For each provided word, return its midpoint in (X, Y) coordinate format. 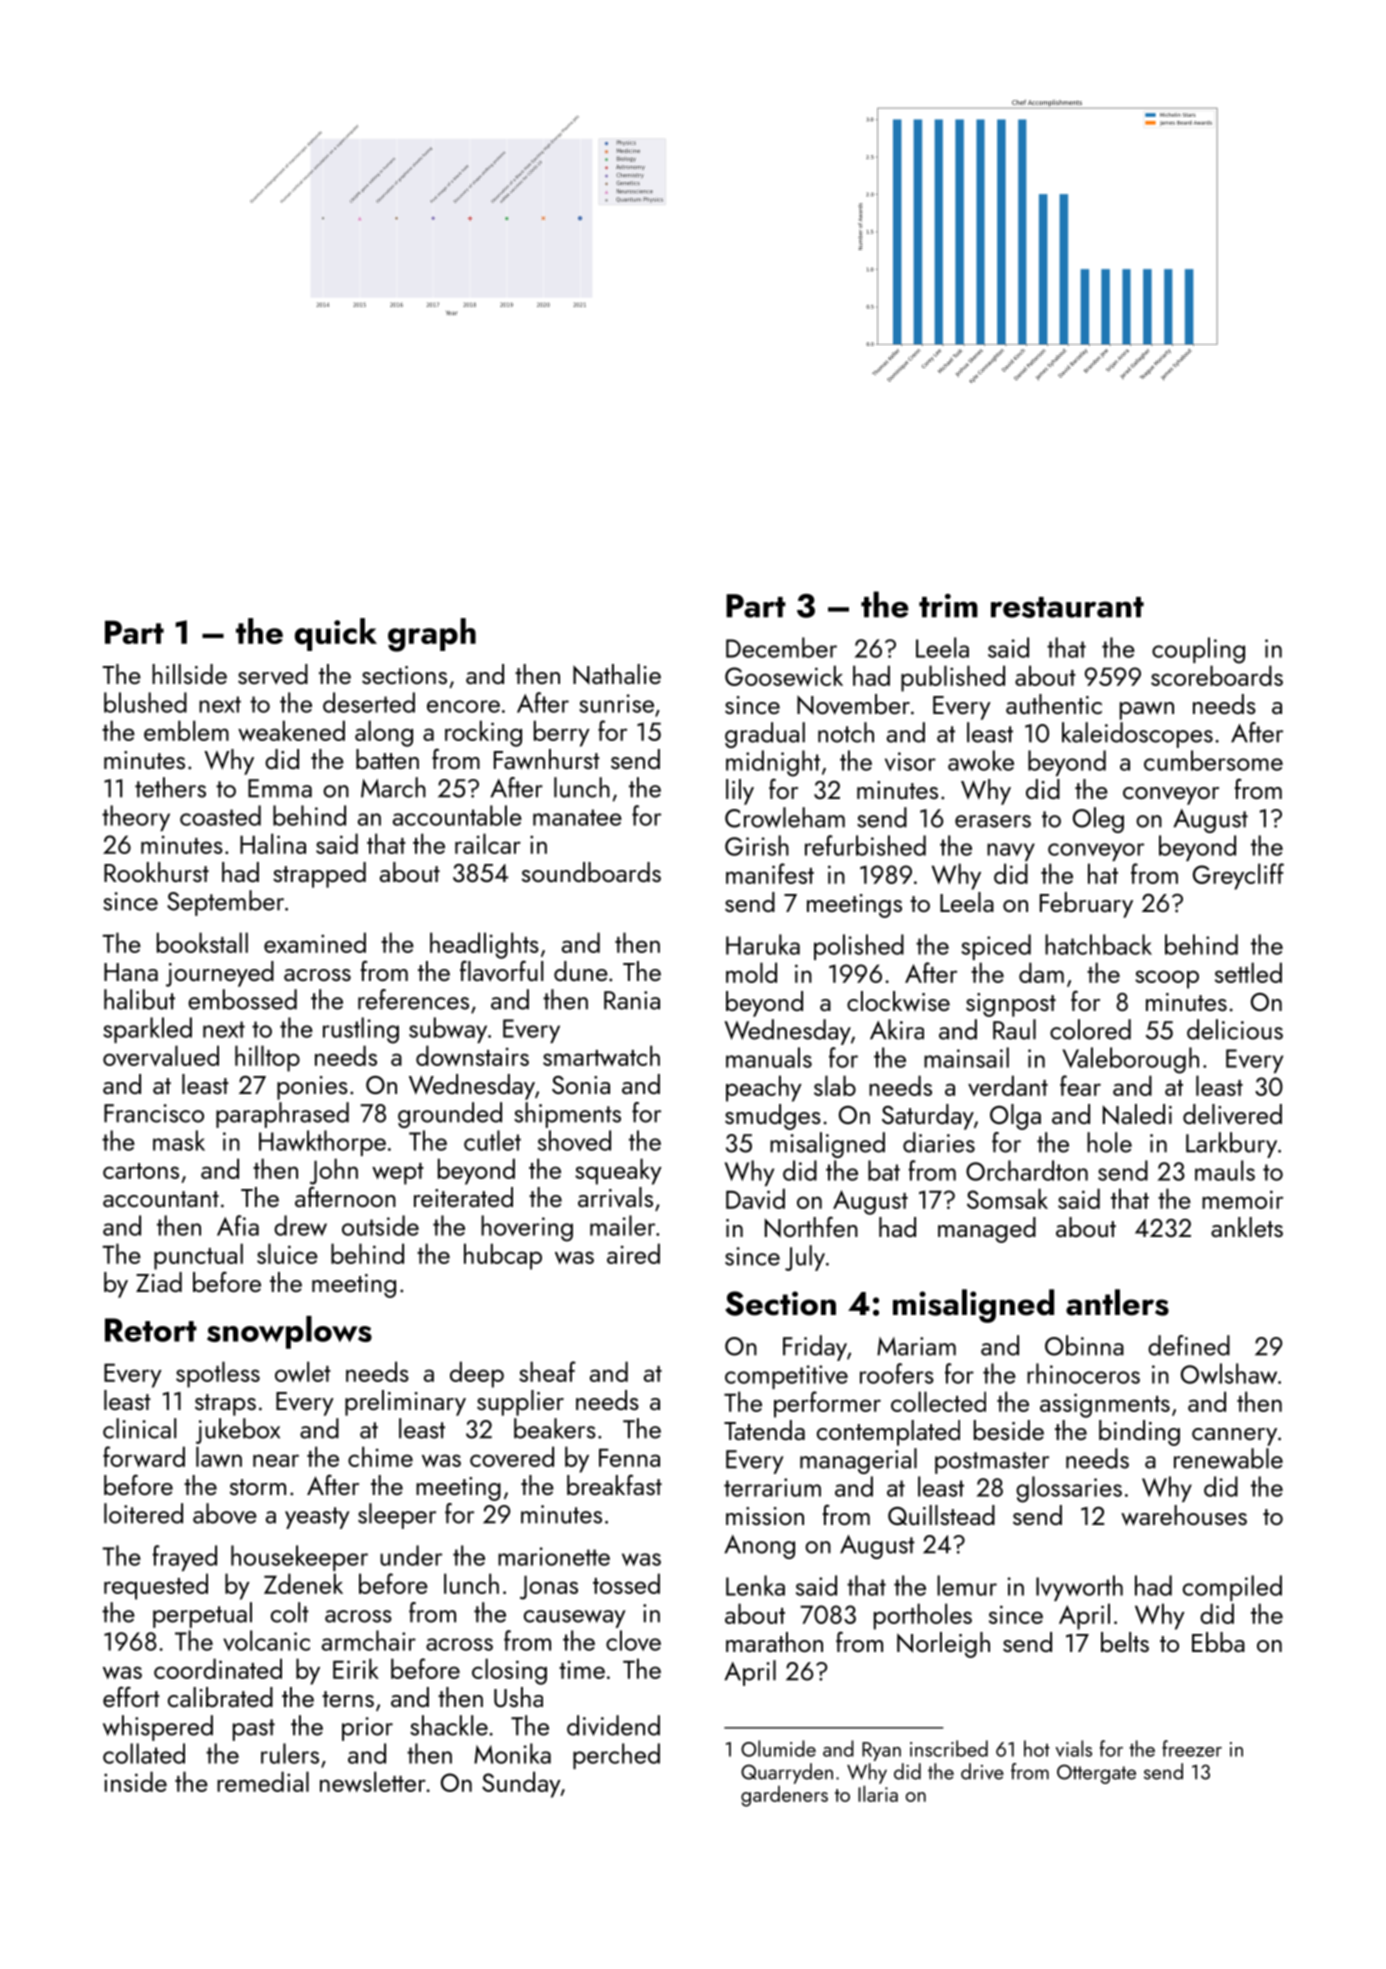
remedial (263, 1781)
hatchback (1098, 944)
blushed (145, 702)
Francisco (154, 1113)
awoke (981, 760)
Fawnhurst (547, 759)
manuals (769, 1057)
